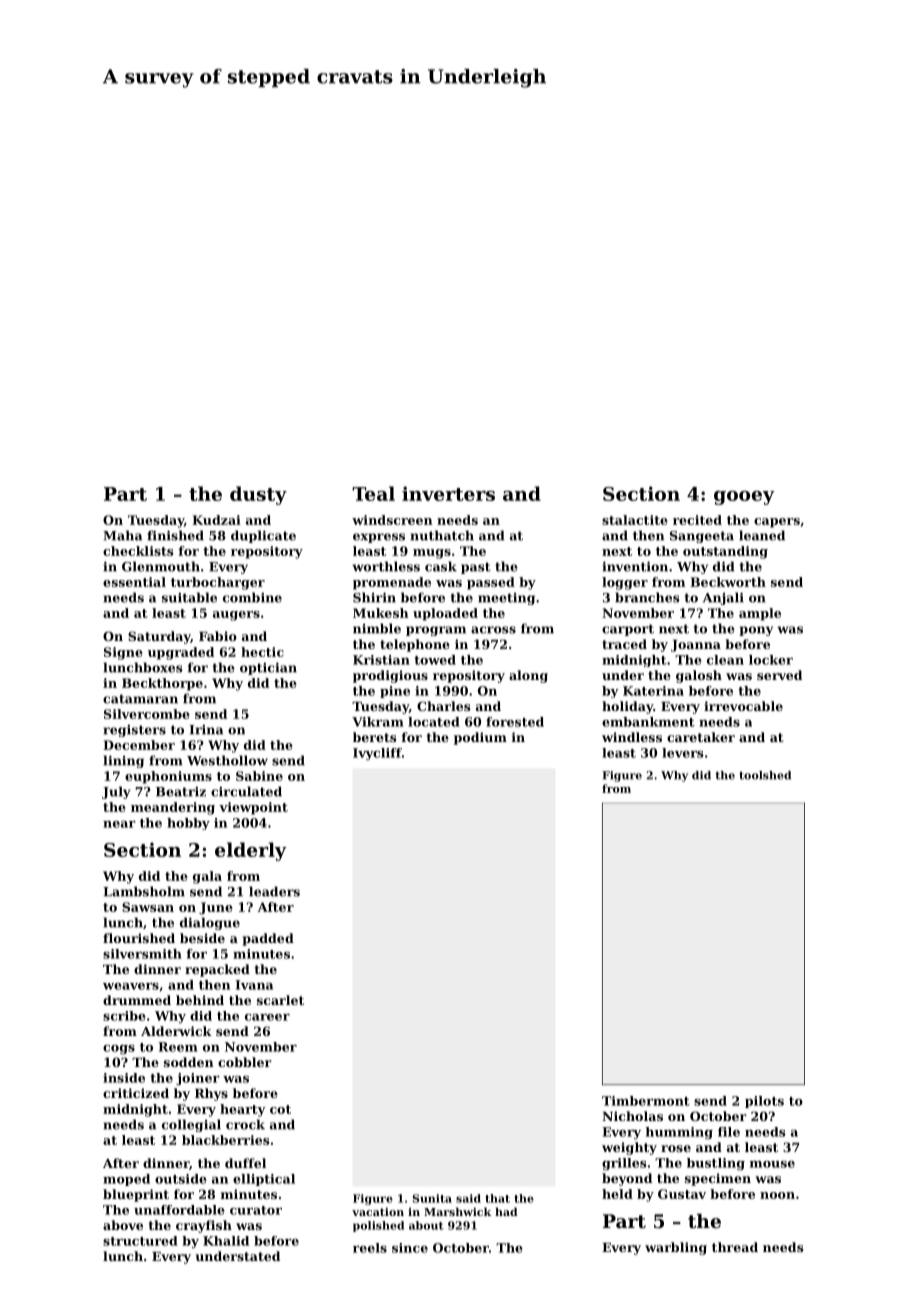  Describe the element at coordinates (765, 775) in the screenshot. I see `toolshed` at that location.
